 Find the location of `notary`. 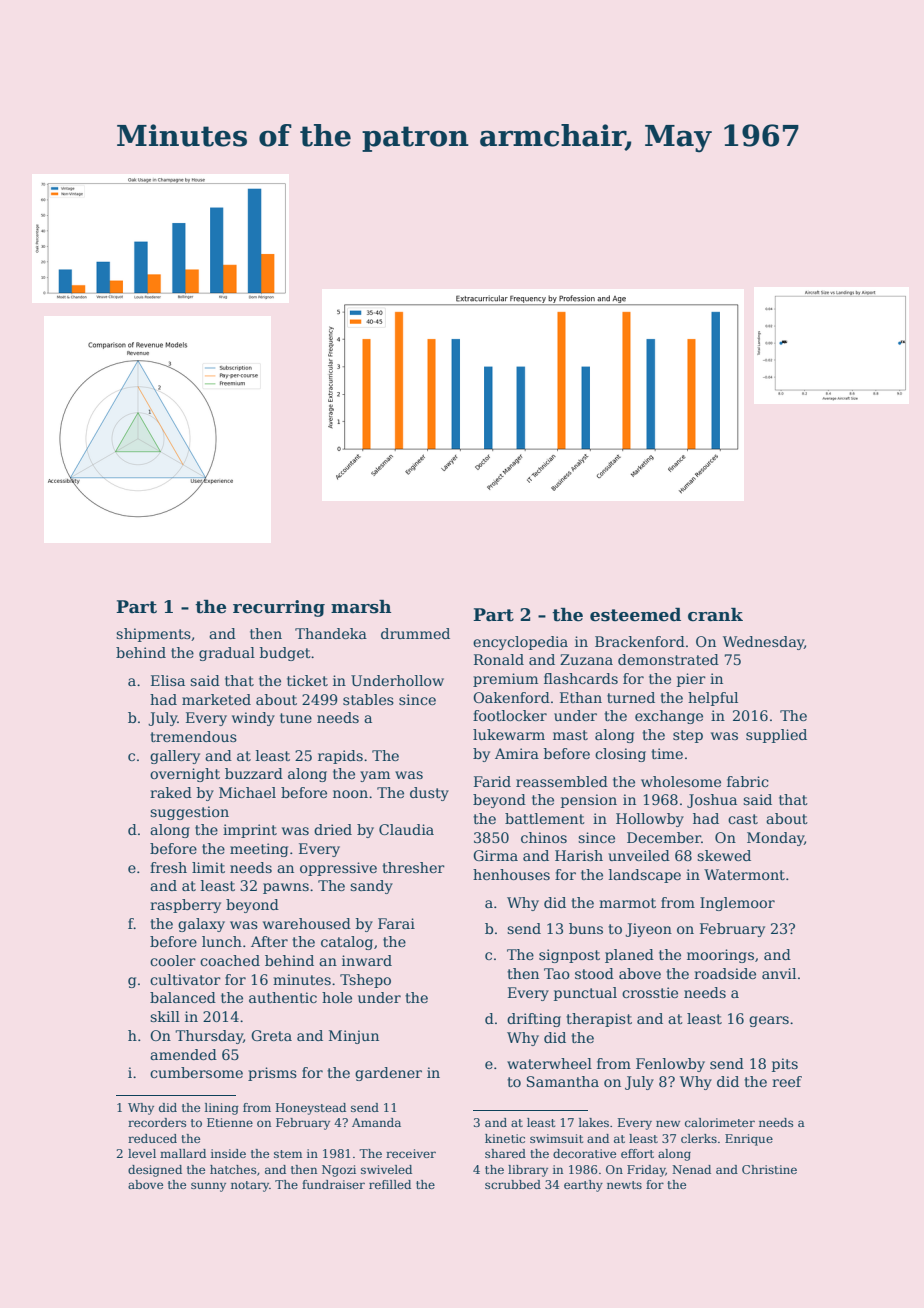

notary is located at coordinates (250, 1186).
